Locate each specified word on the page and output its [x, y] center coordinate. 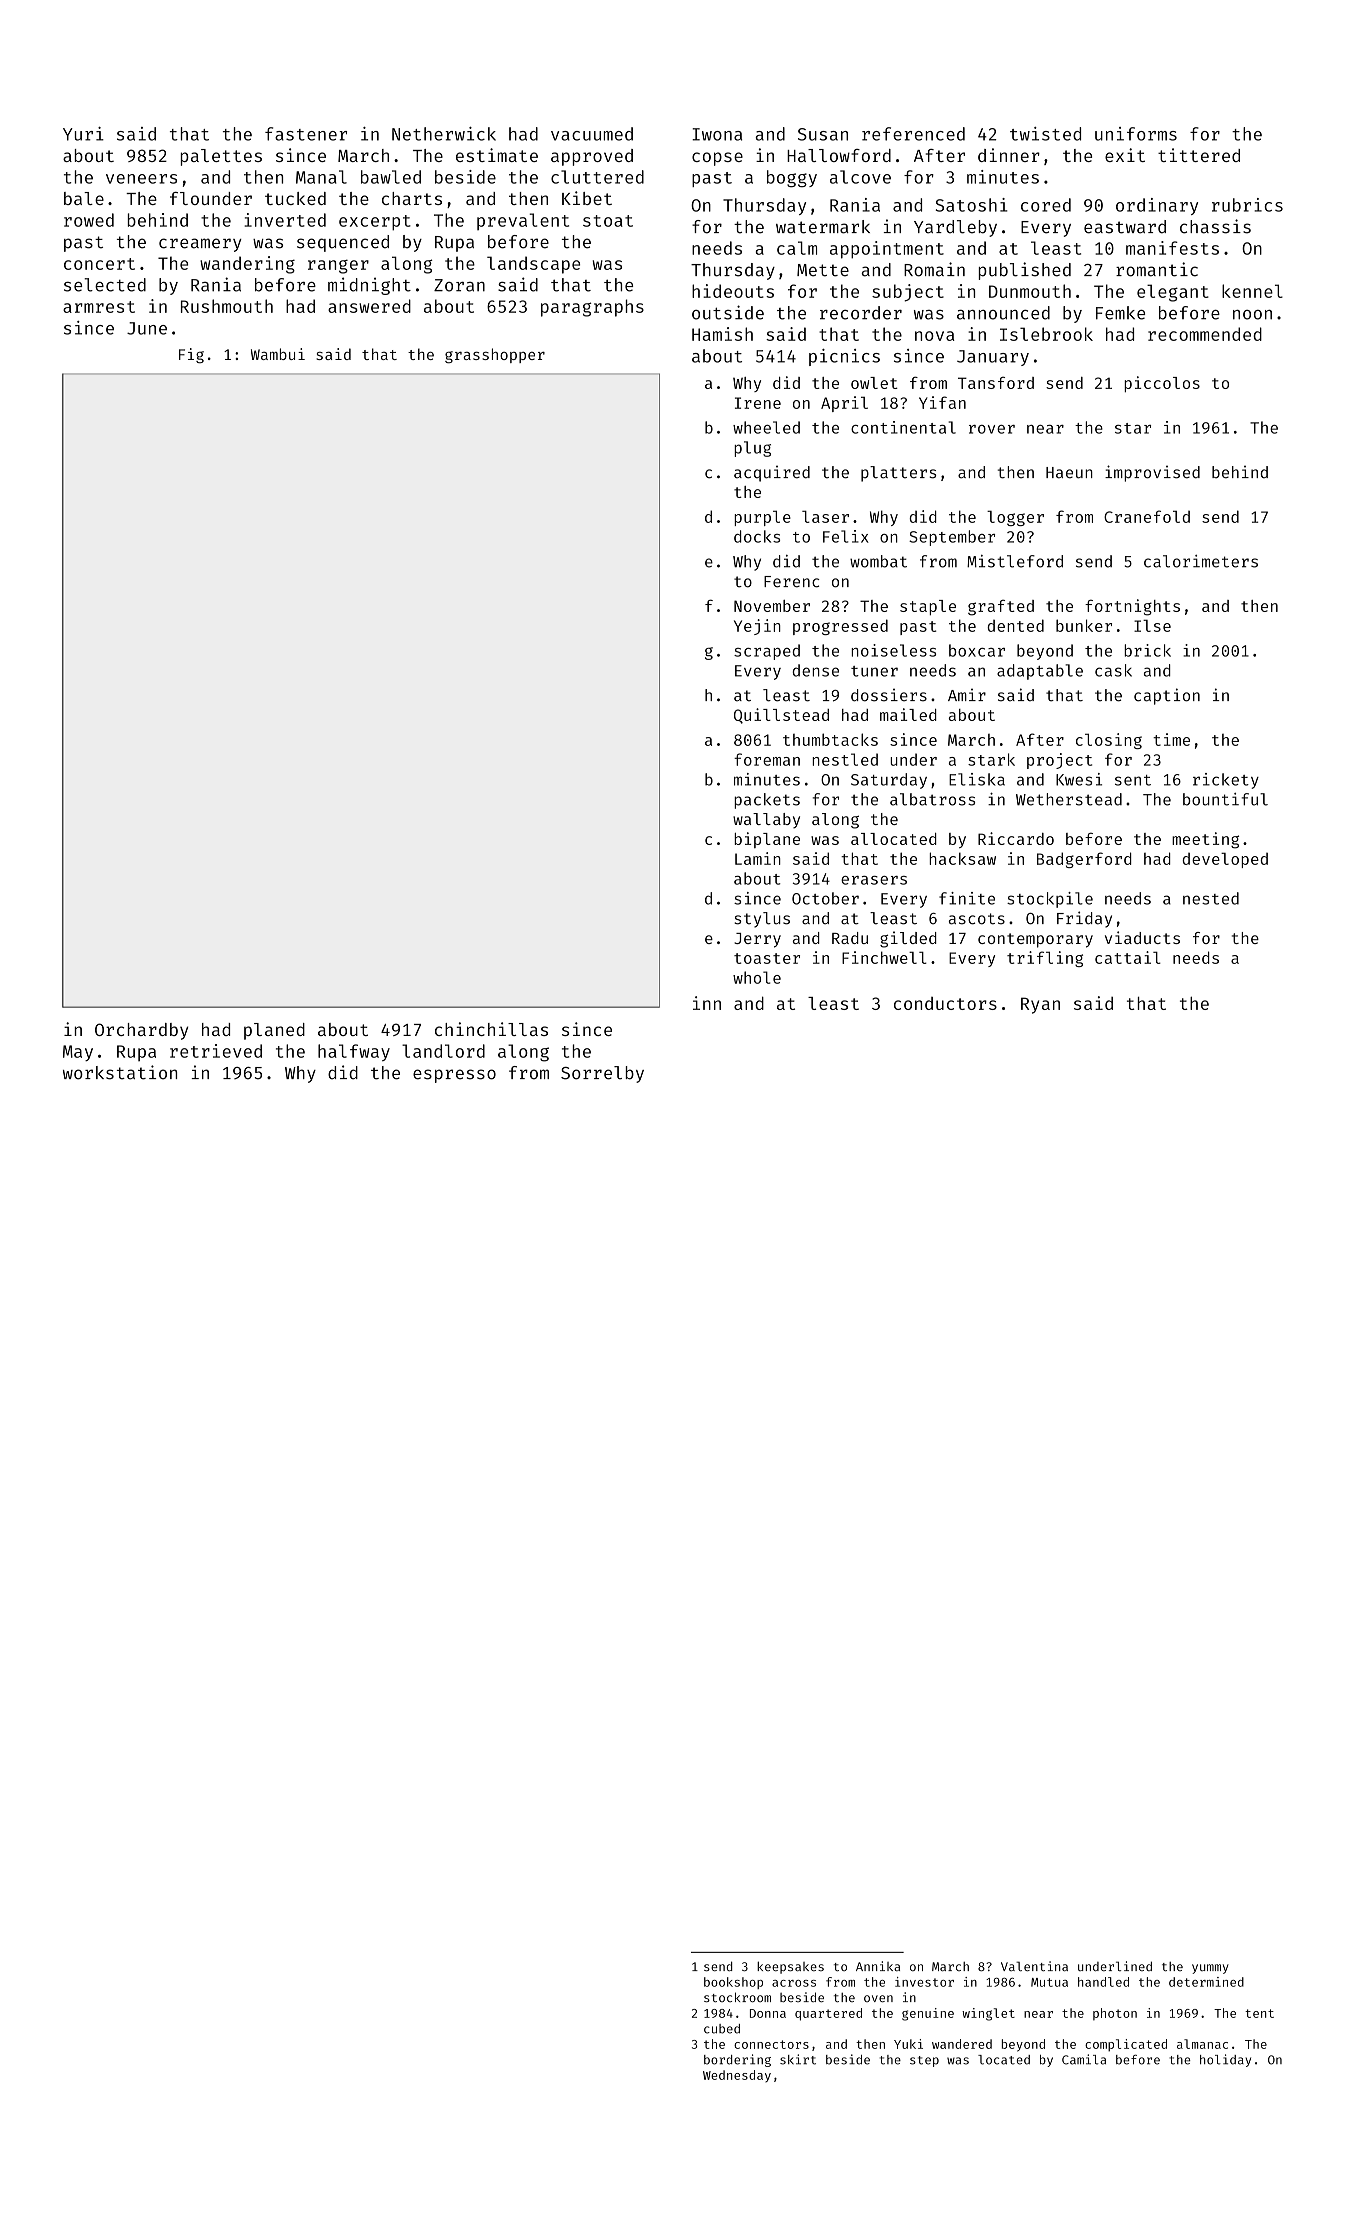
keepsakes [790, 1967]
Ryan [1040, 1005]
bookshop [733, 1983]
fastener [306, 134]
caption [1167, 696]
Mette [823, 270]
